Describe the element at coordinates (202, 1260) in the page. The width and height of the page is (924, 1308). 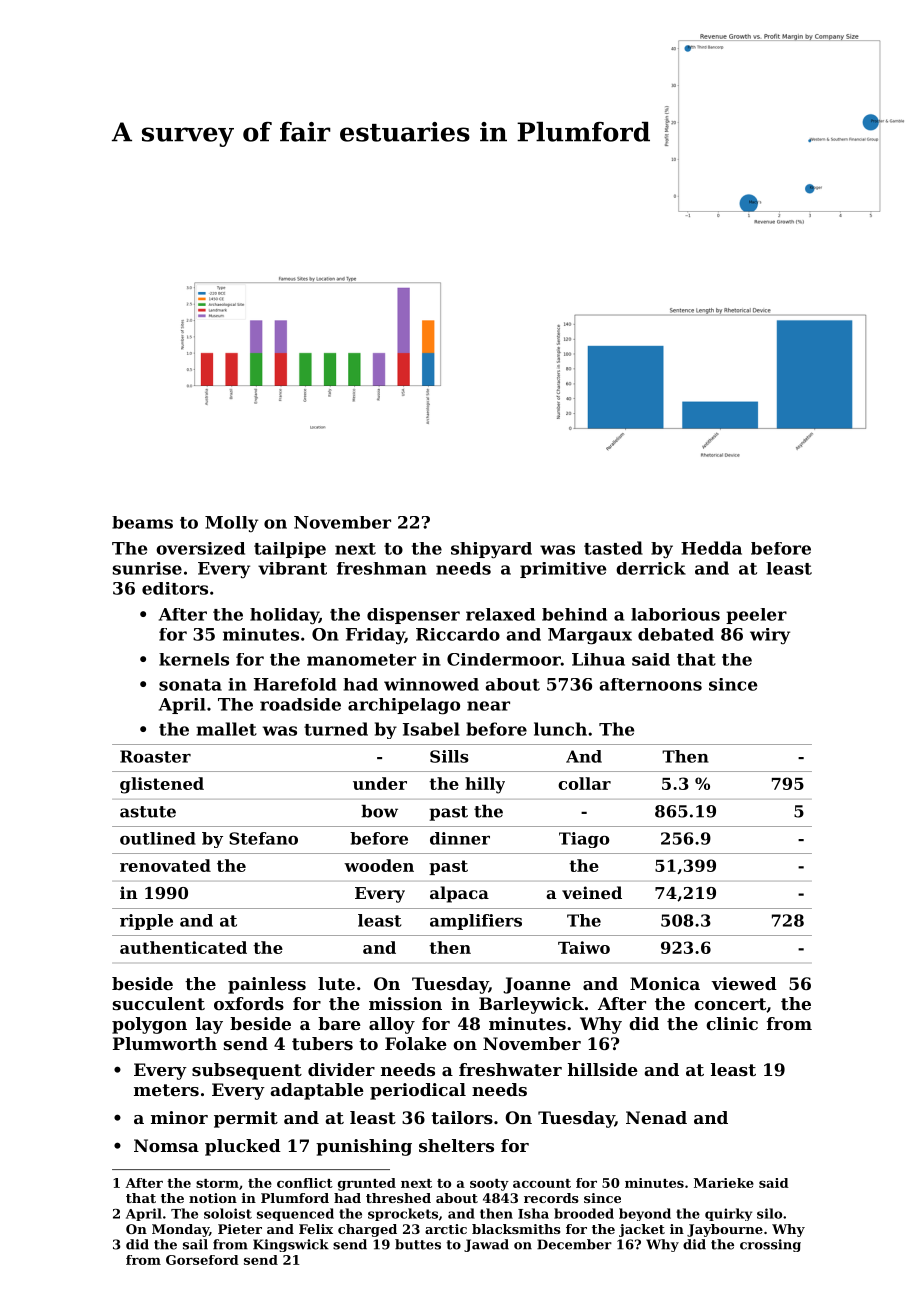
I see `Gorseford` at that location.
